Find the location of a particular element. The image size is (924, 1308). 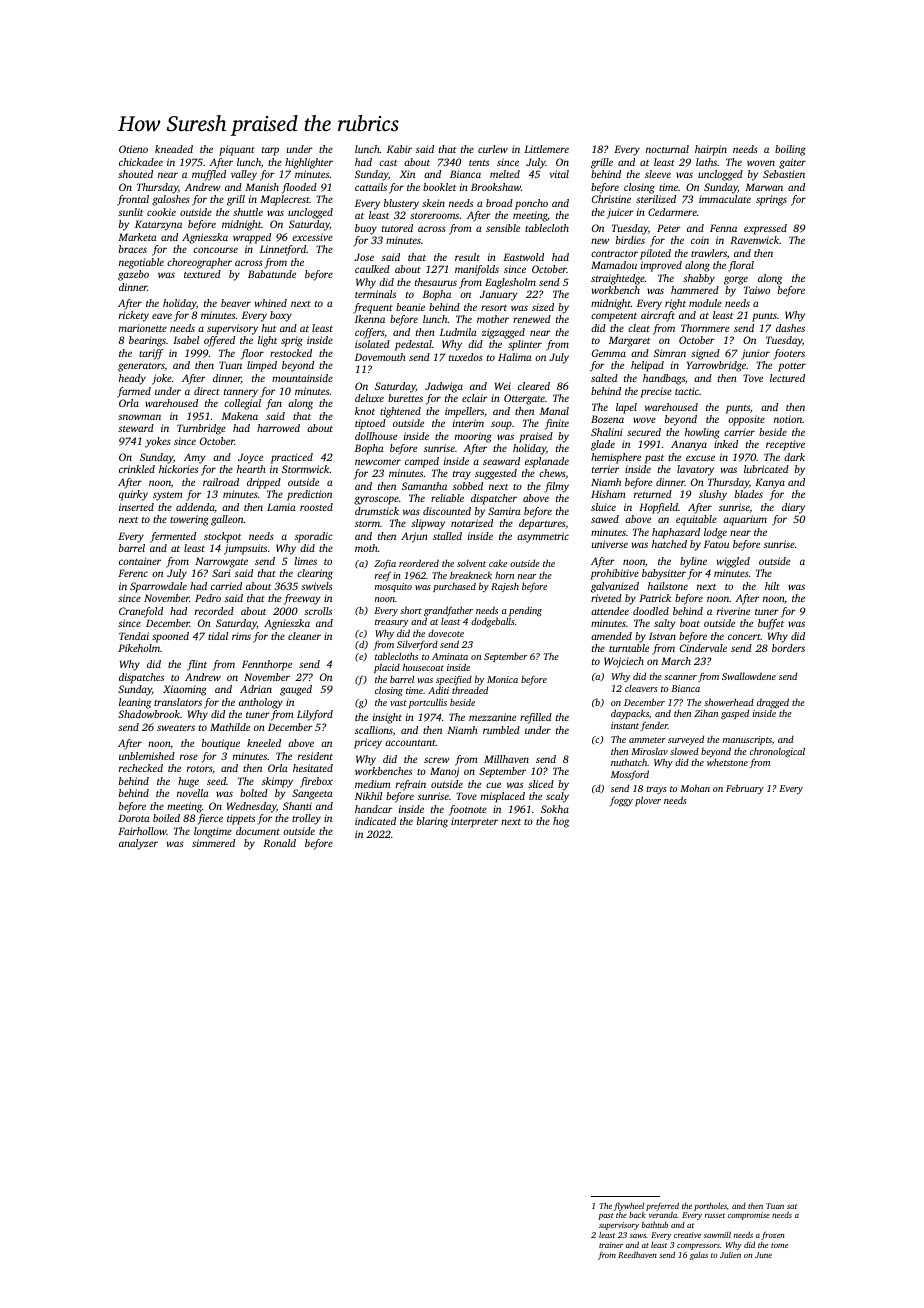

expressed is located at coordinates (765, 229).
